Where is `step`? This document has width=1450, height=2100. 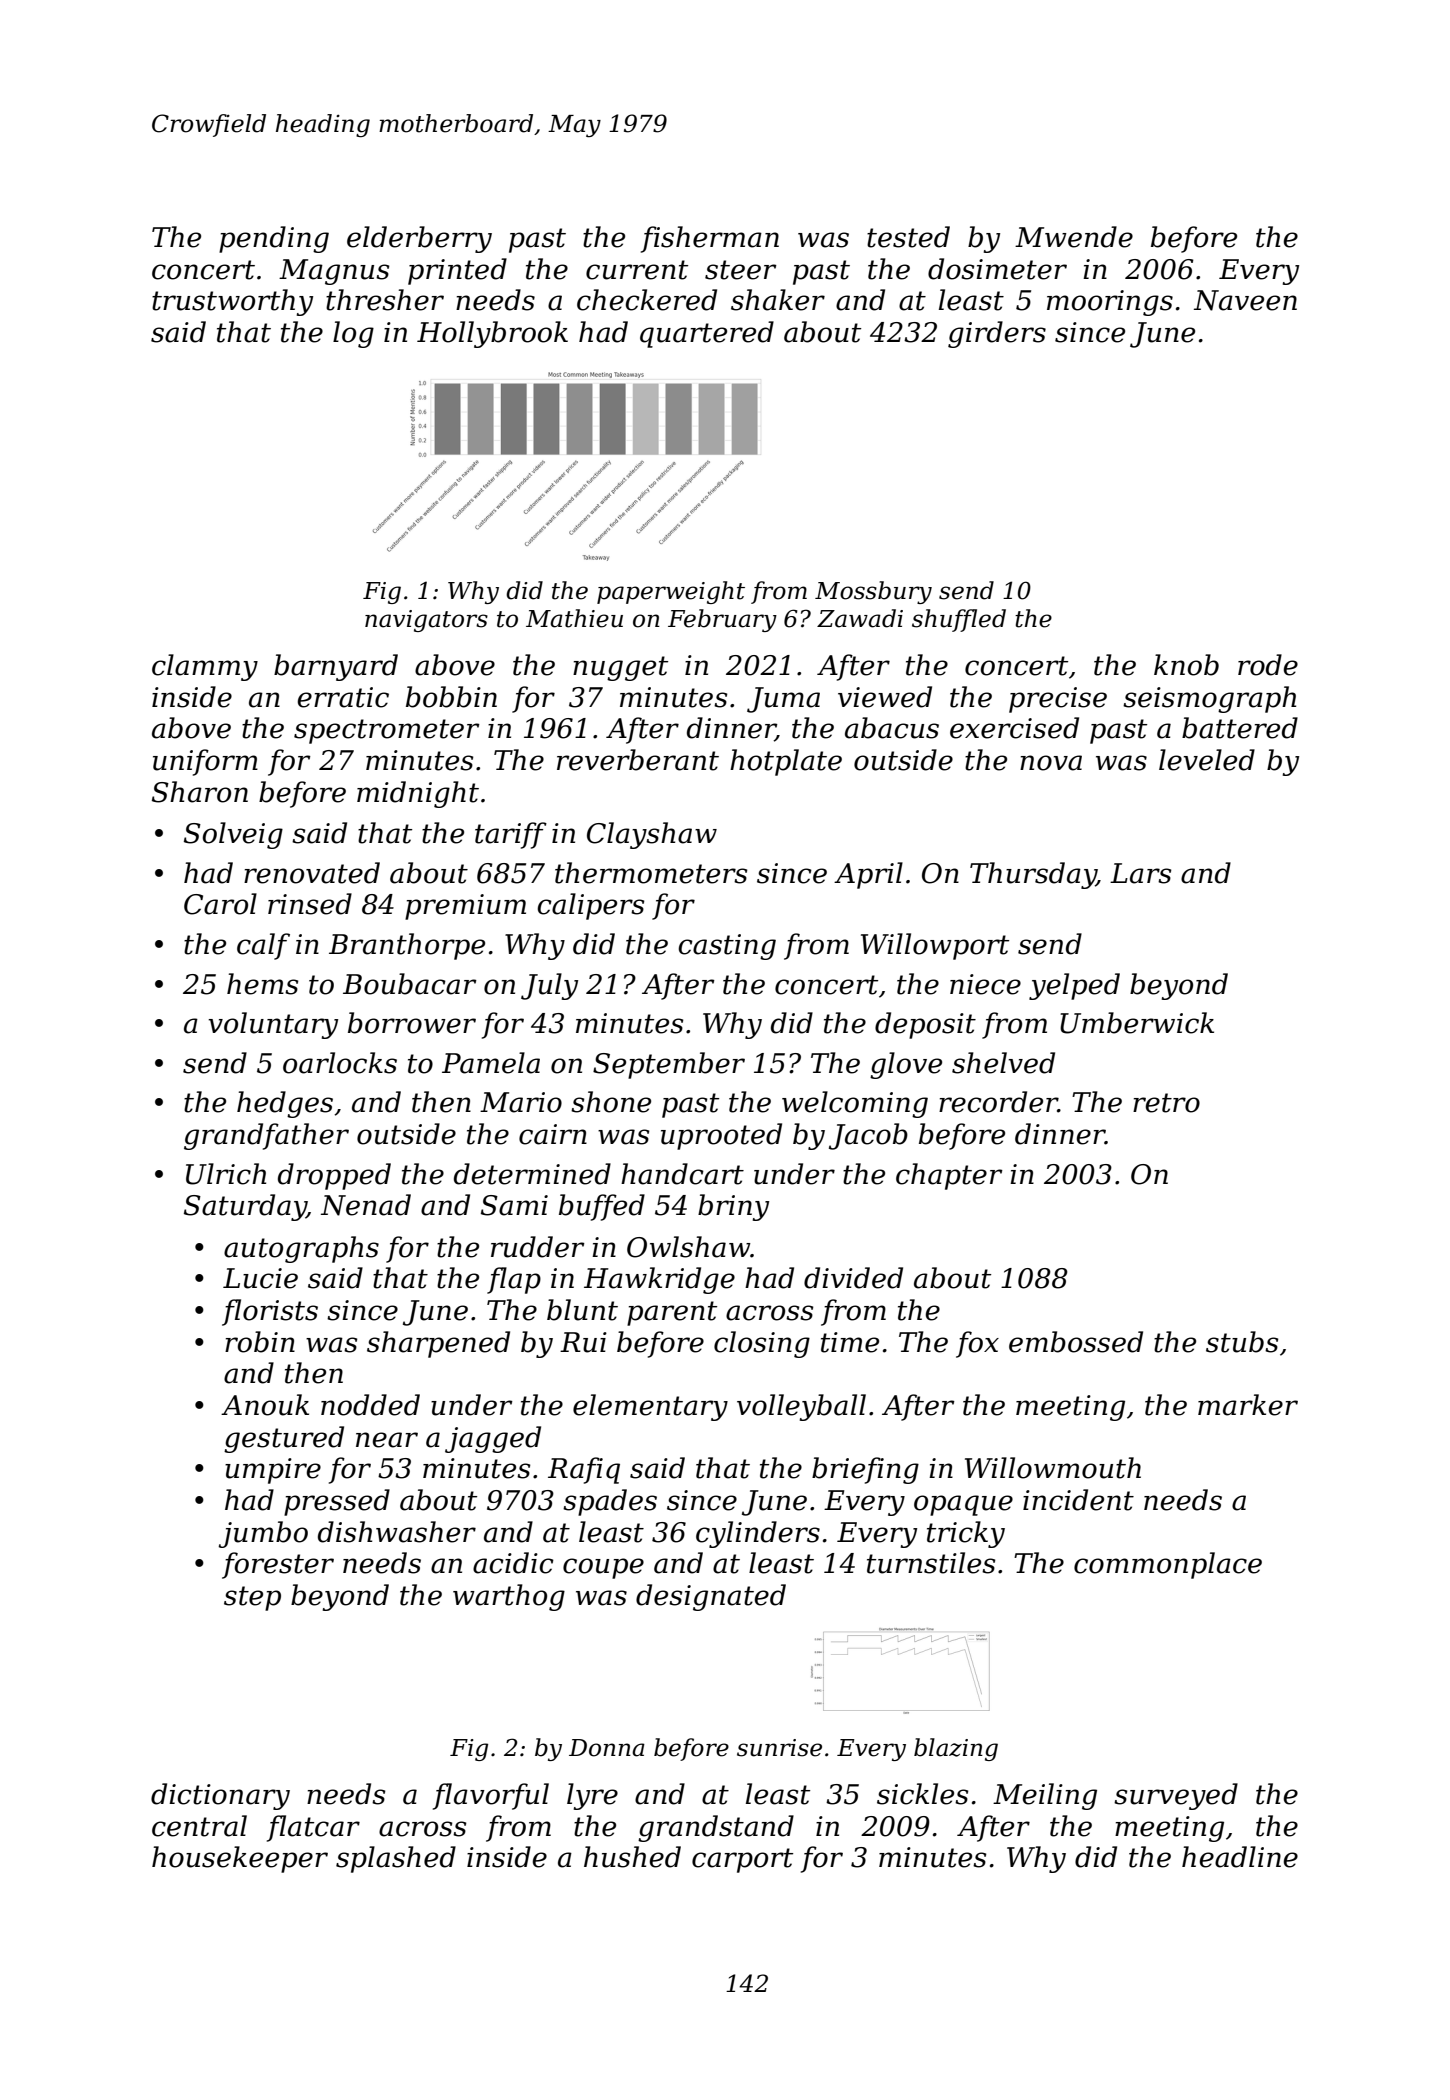 step is located at coordinates (252, 1598).
